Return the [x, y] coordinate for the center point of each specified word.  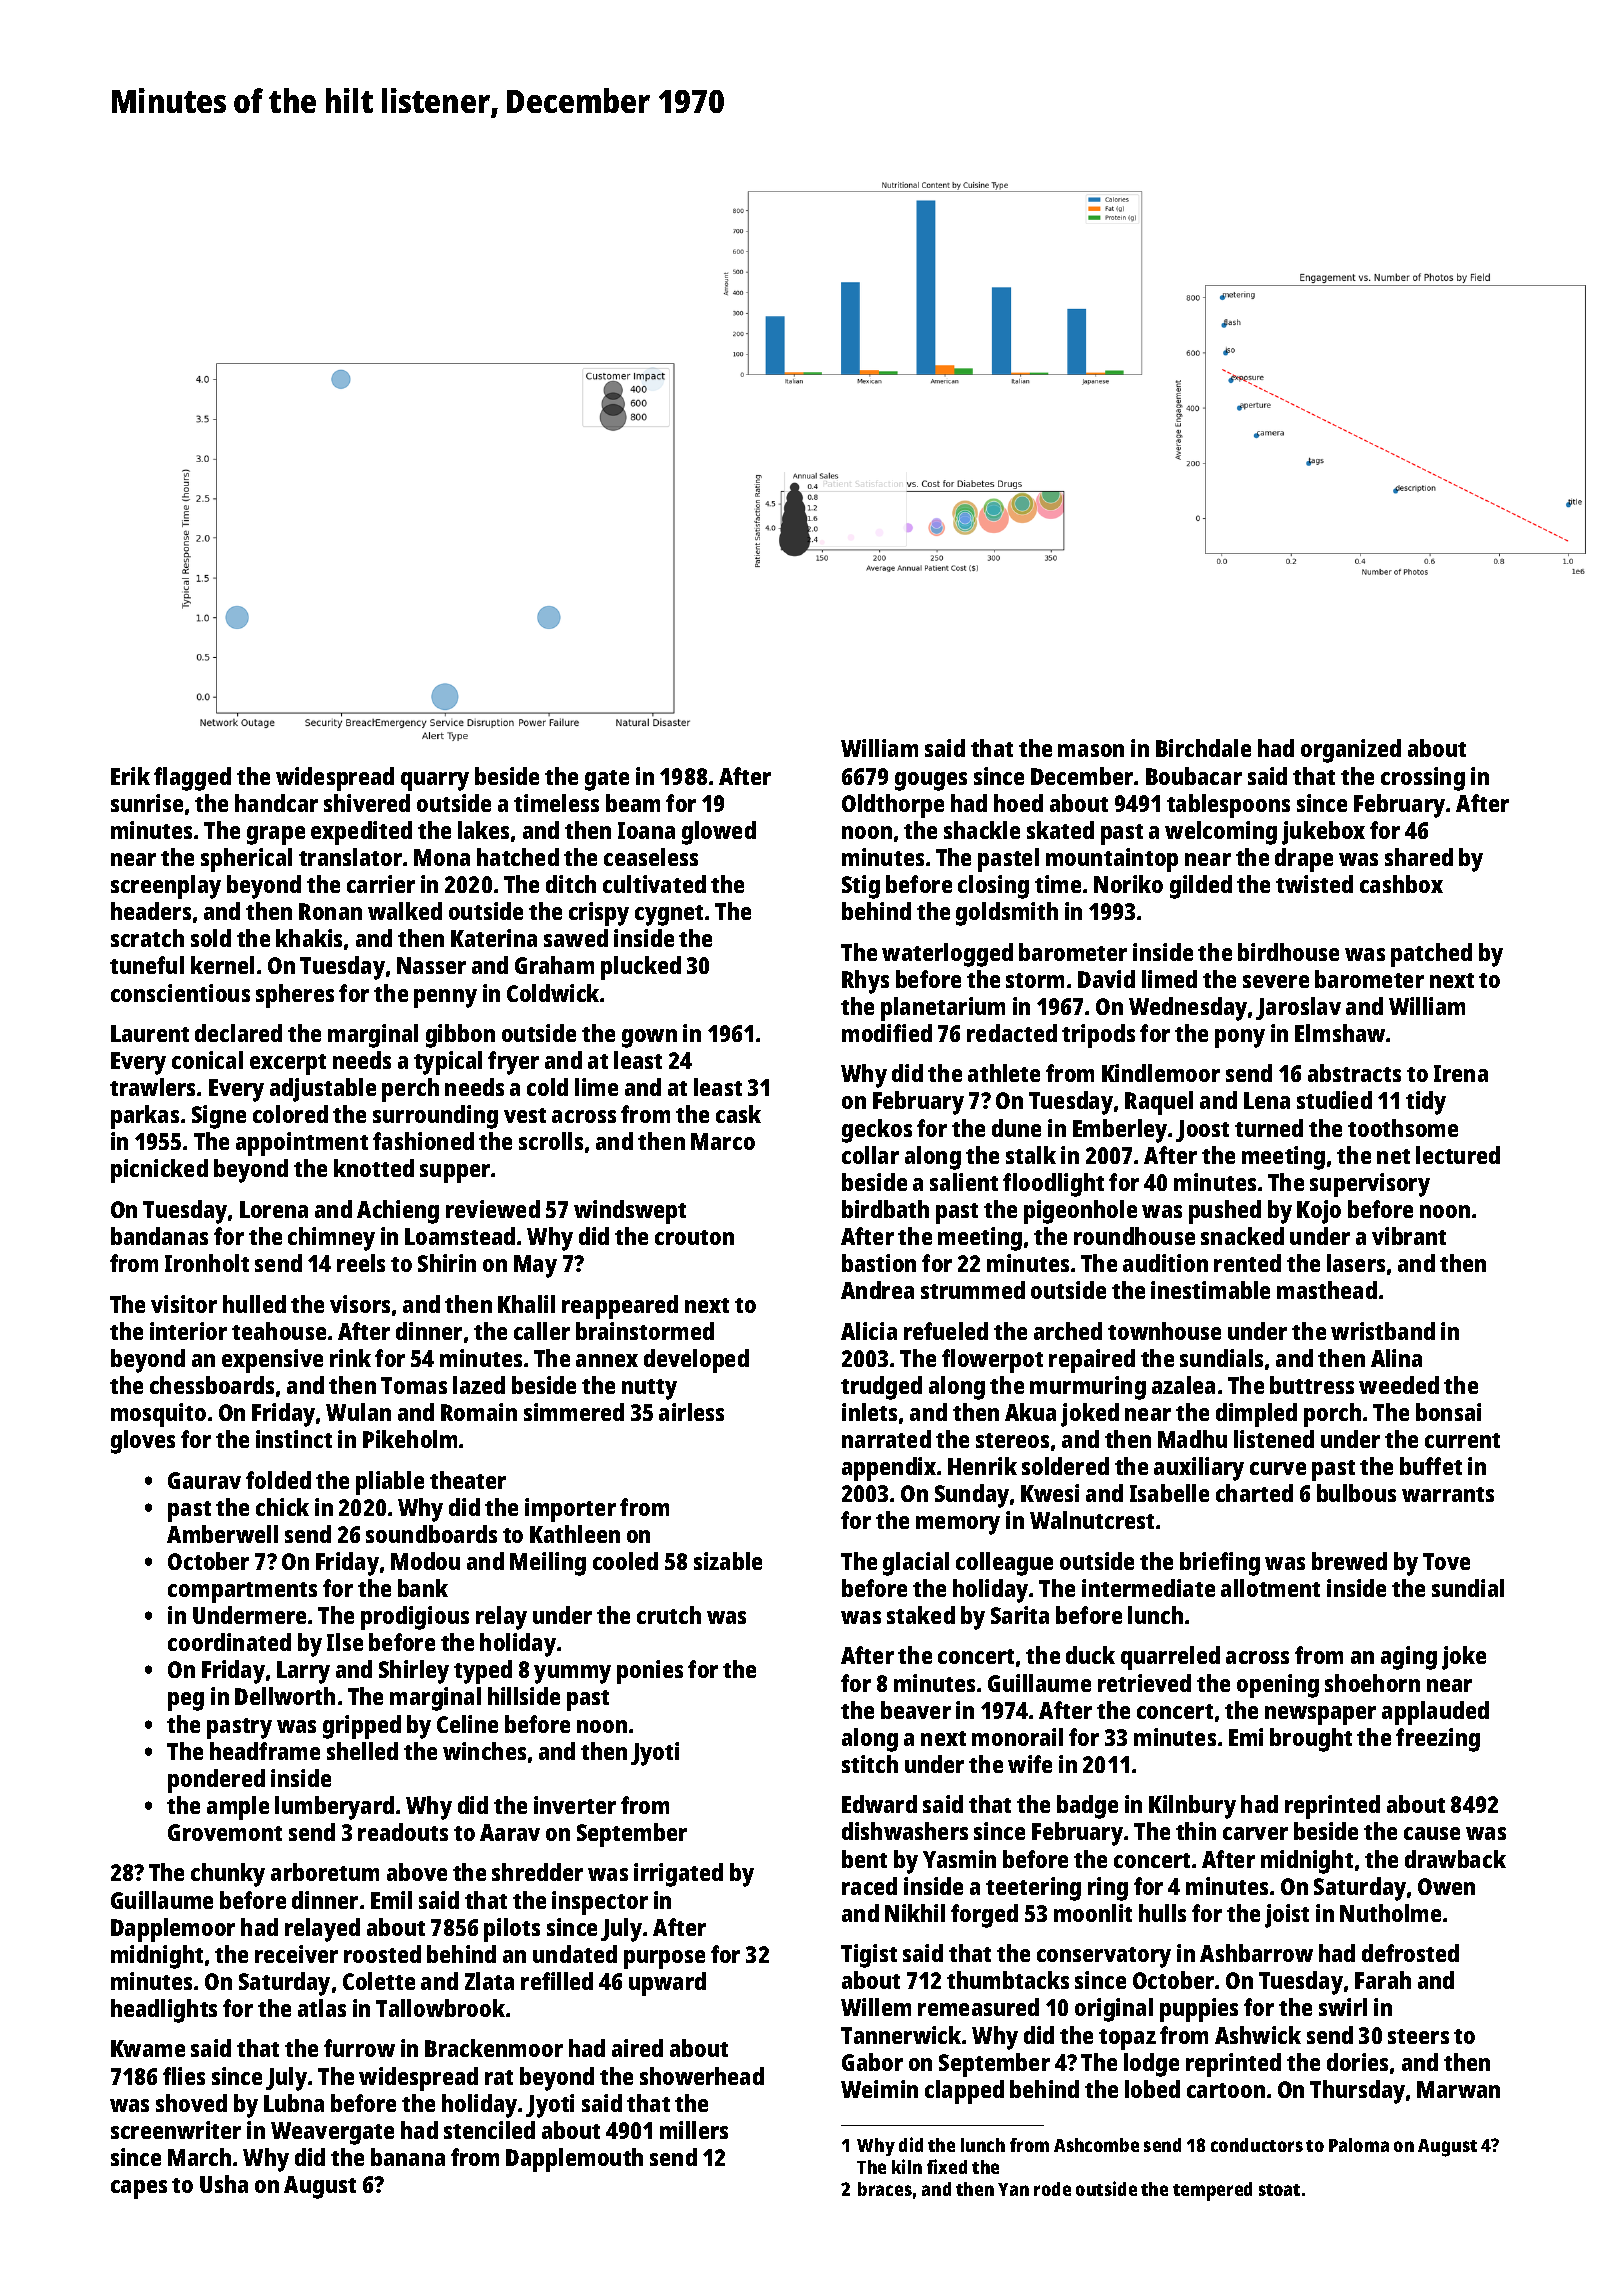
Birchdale [1203, 748]
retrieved [1144, 1683]
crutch [669, 1615]
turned [1269, 1128]
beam [633, 803]
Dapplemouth [574, 2160]
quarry [435, 781]
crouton [694, 1237]
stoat [1279, 2190]
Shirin [447, 1263]
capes [139, 2189]
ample [238, 1808]
